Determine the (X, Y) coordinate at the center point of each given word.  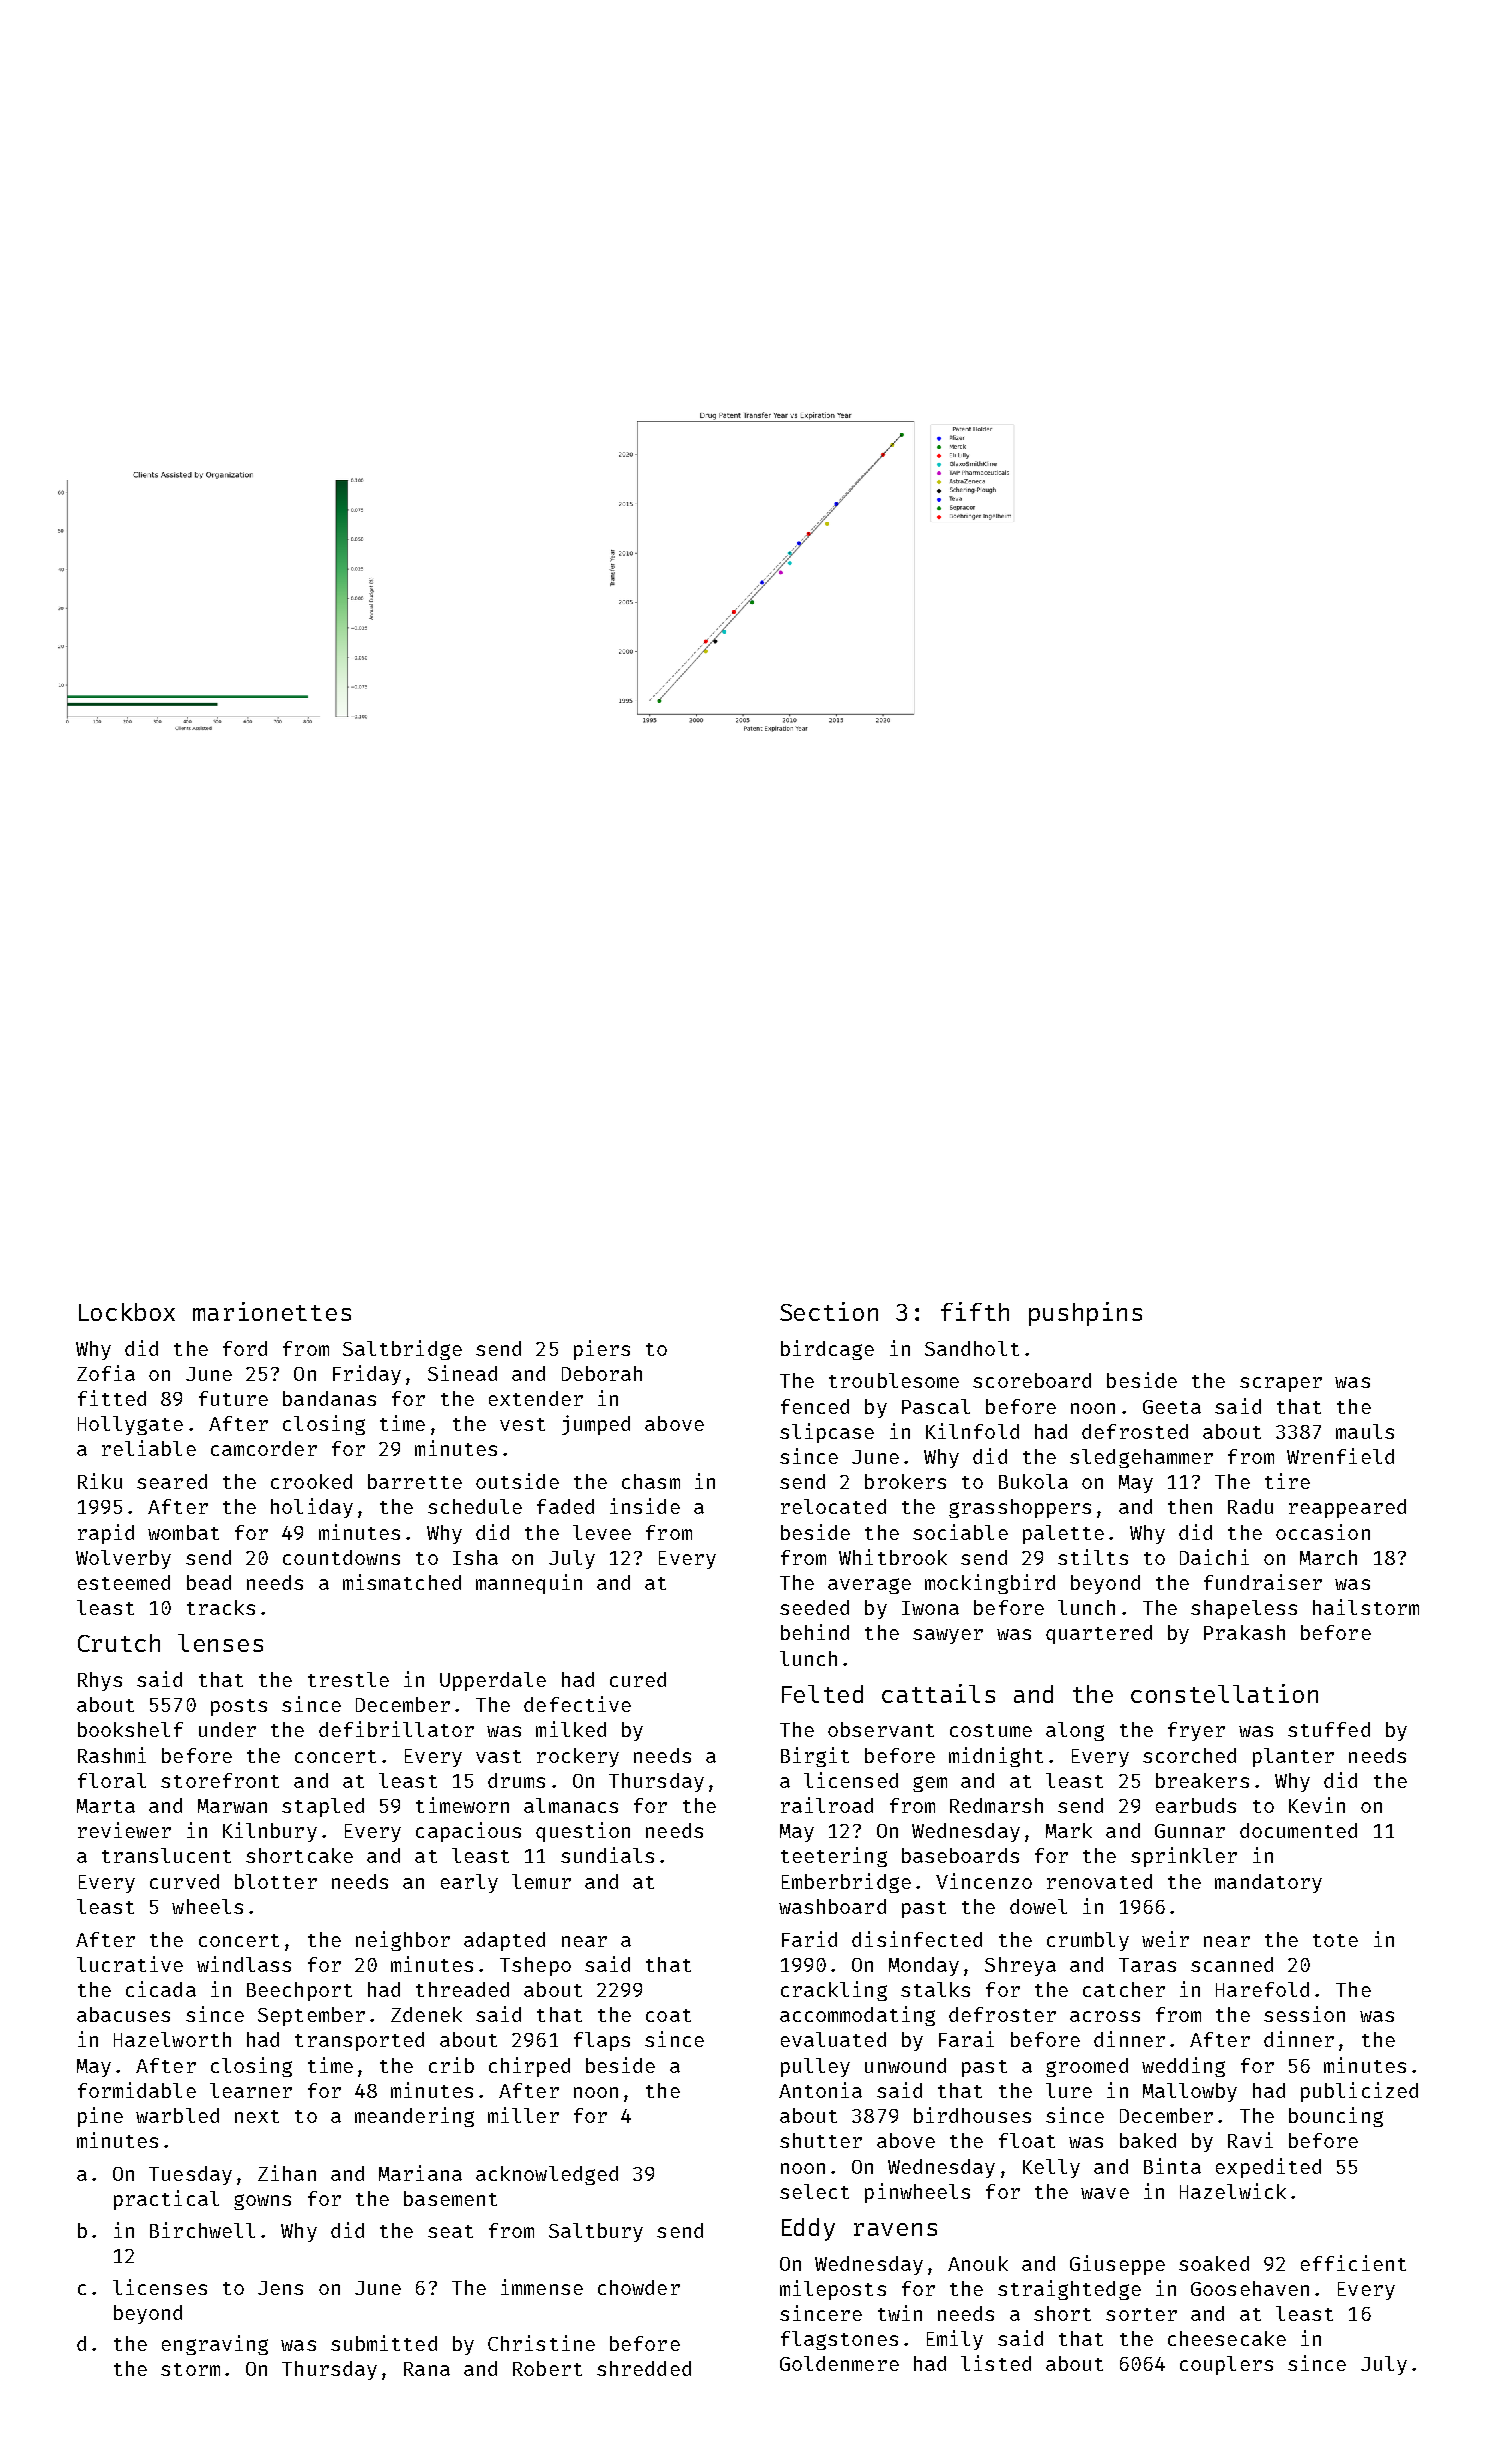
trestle (348, 1679)
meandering (414, 2117)
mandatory (1268, 1883)
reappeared (1347, 1508)
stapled (323, 1807)
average (869, 1586)
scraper (1281, 1384)
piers (602, 1350)
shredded (644, 2368)
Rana (427, 2369)
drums (516, 1780)
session (1304, 2014)
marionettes (272, 1311)
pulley (815, 2067)
